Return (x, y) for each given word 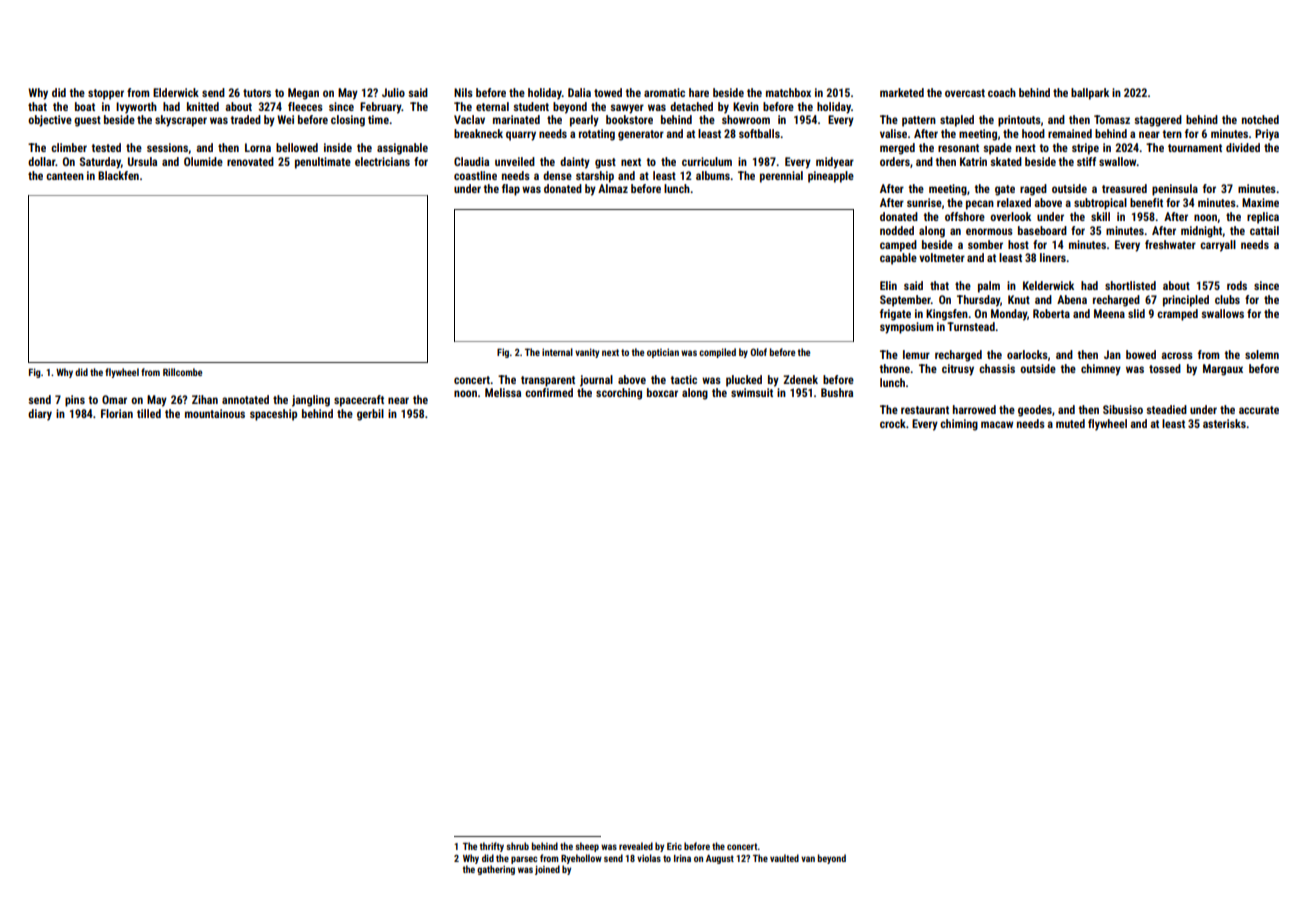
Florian (117, 413)
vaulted (784, 858)
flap (511, 190)
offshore (965, 216)
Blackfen (118, 175)
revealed (636, 846)
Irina (682, 858)
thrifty (492, 847)
